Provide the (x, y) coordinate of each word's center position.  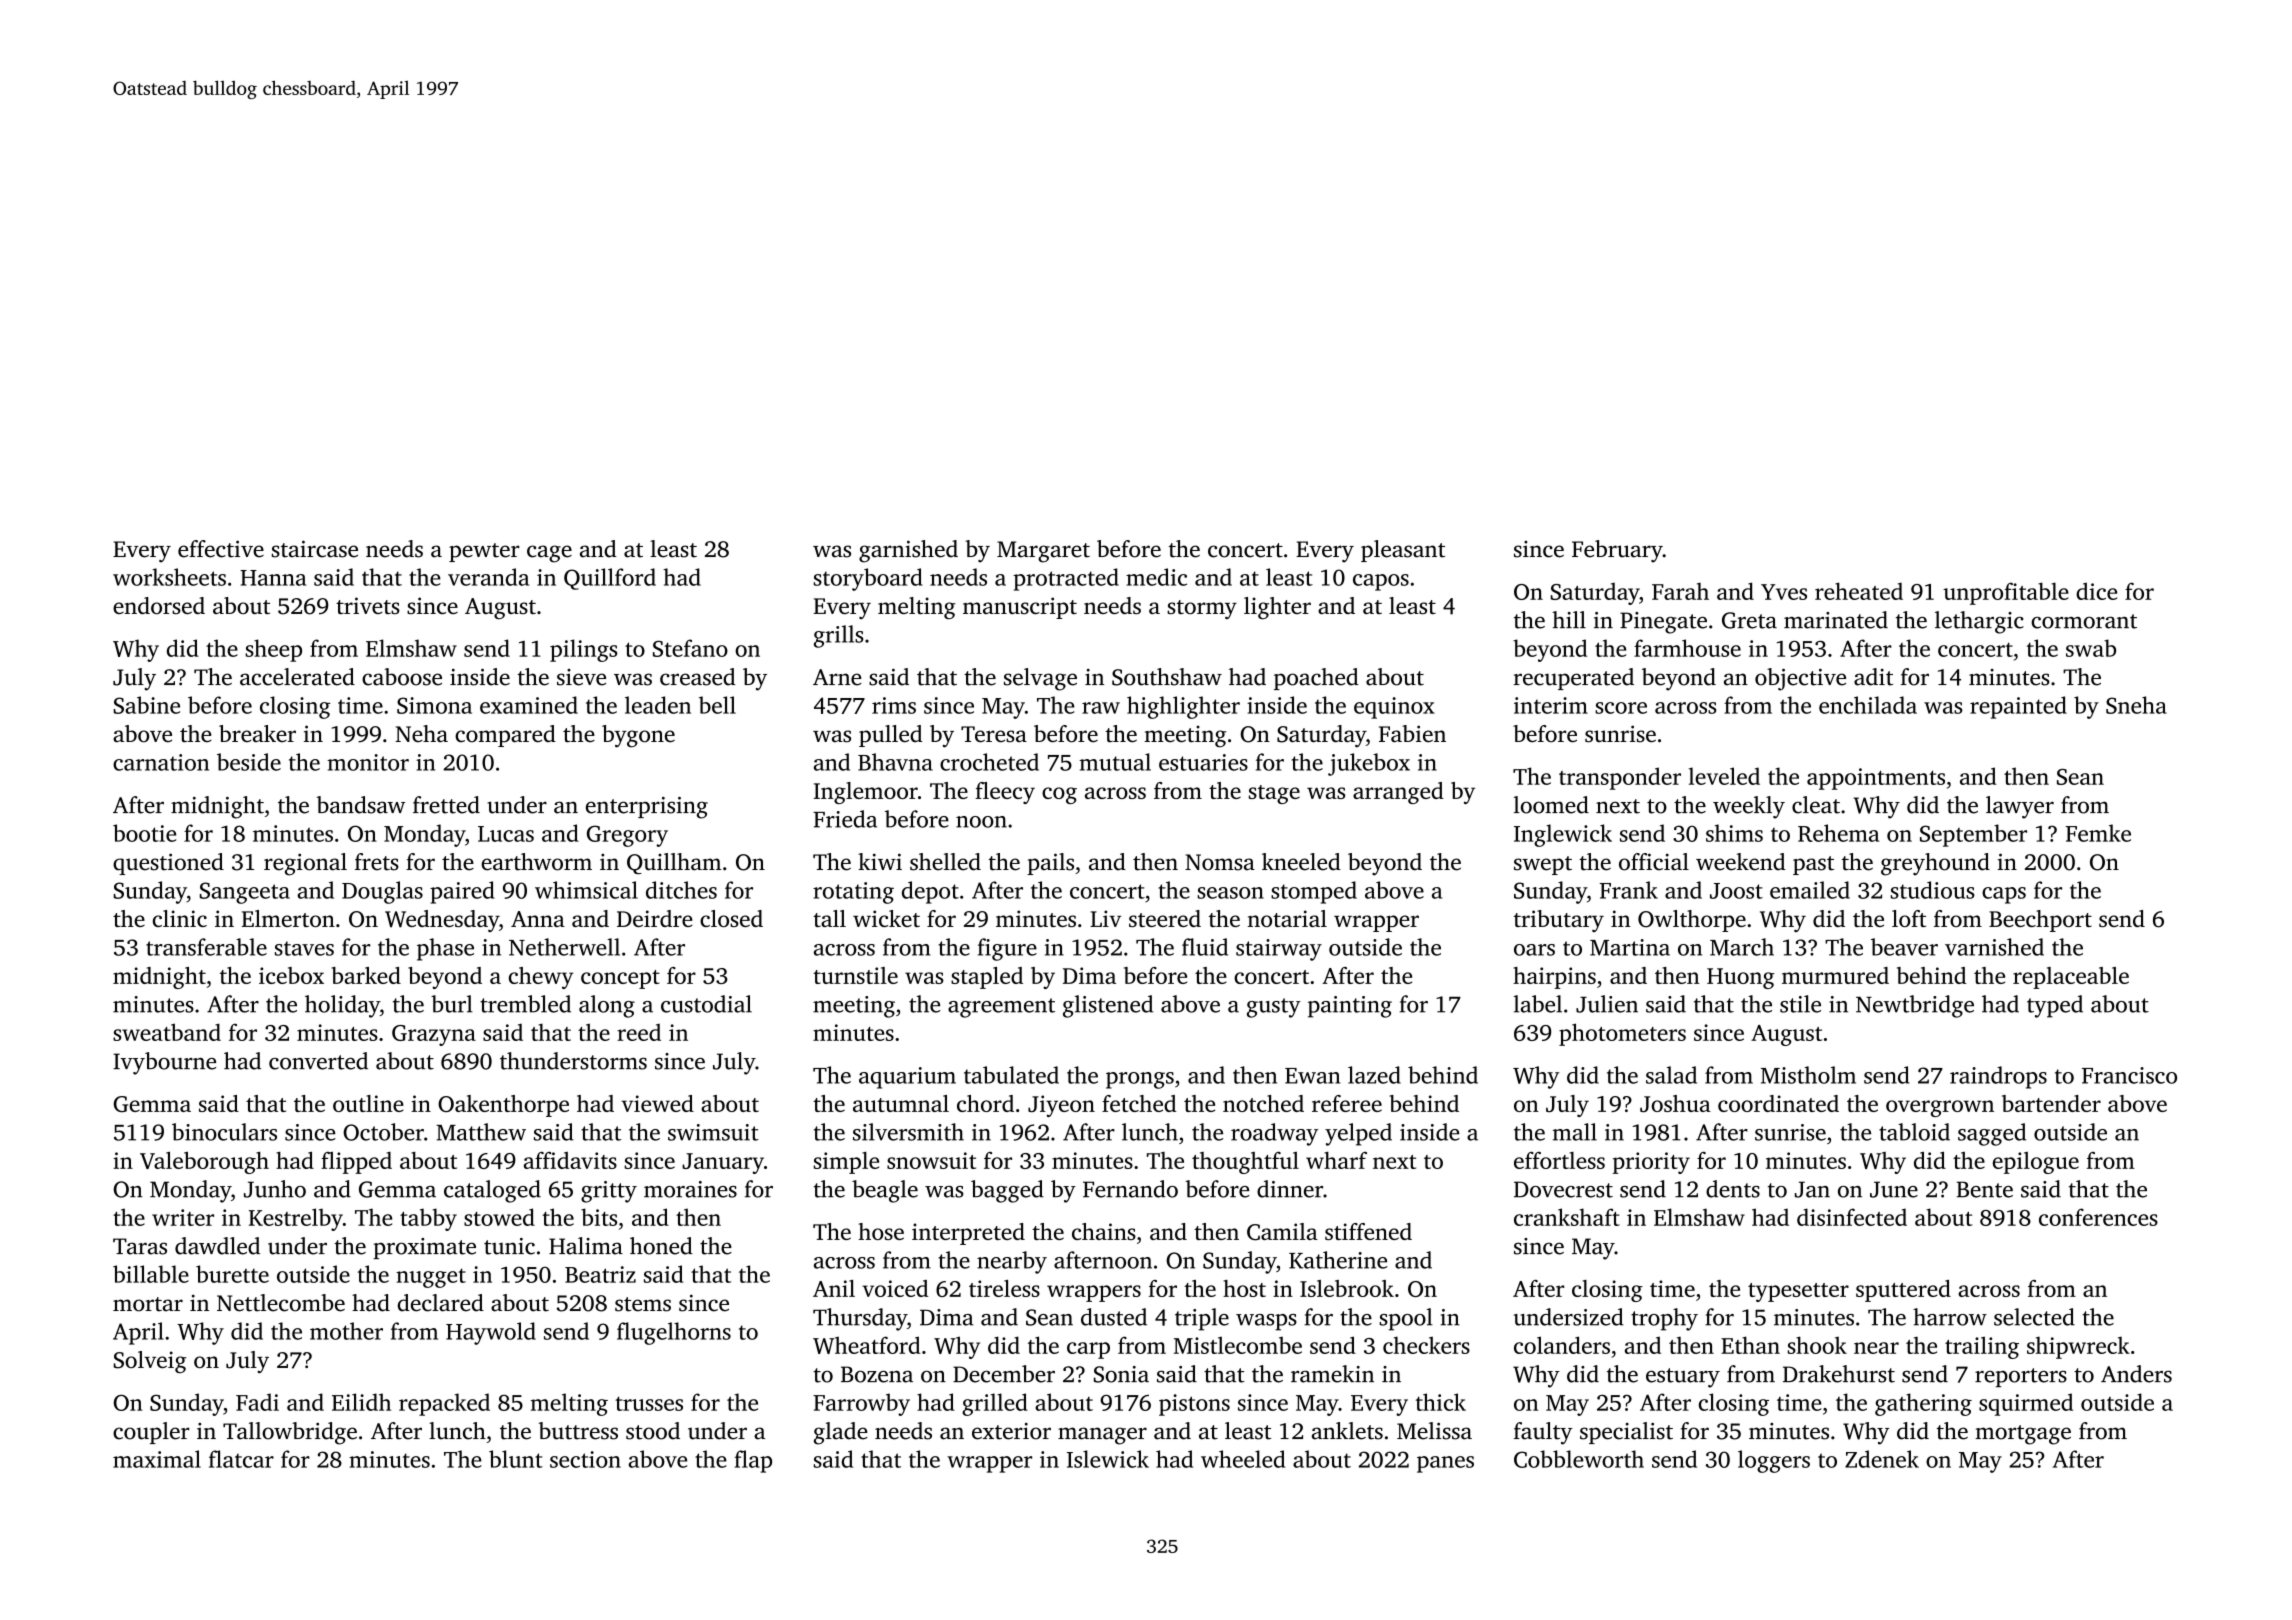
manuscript (1020, 608)
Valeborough (204, 1162)
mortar (148, 1304)
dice (2096, 591)
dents (1733, 1189)
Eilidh (361, 1402)
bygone (638, 736)
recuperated (1574, 679)
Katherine (1338, 1260)
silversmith (908, 1132)
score (1621, 708)
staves (304, 948)
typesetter (1798, 1292)
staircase (315, 549)
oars (1534, 950)
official (1654, 862)
